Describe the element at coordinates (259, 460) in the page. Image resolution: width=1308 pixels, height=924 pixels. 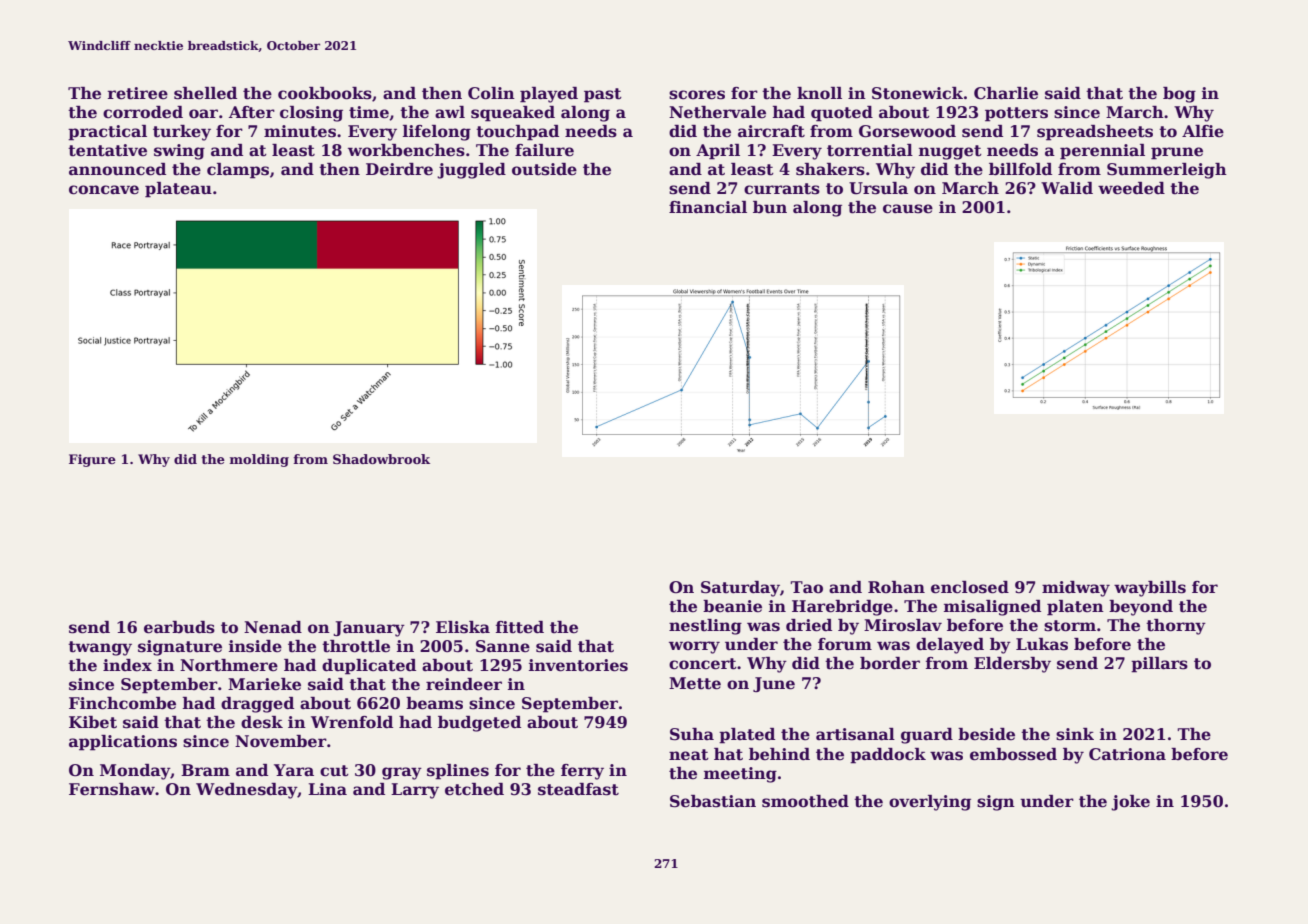
I see `molding` at that location.
